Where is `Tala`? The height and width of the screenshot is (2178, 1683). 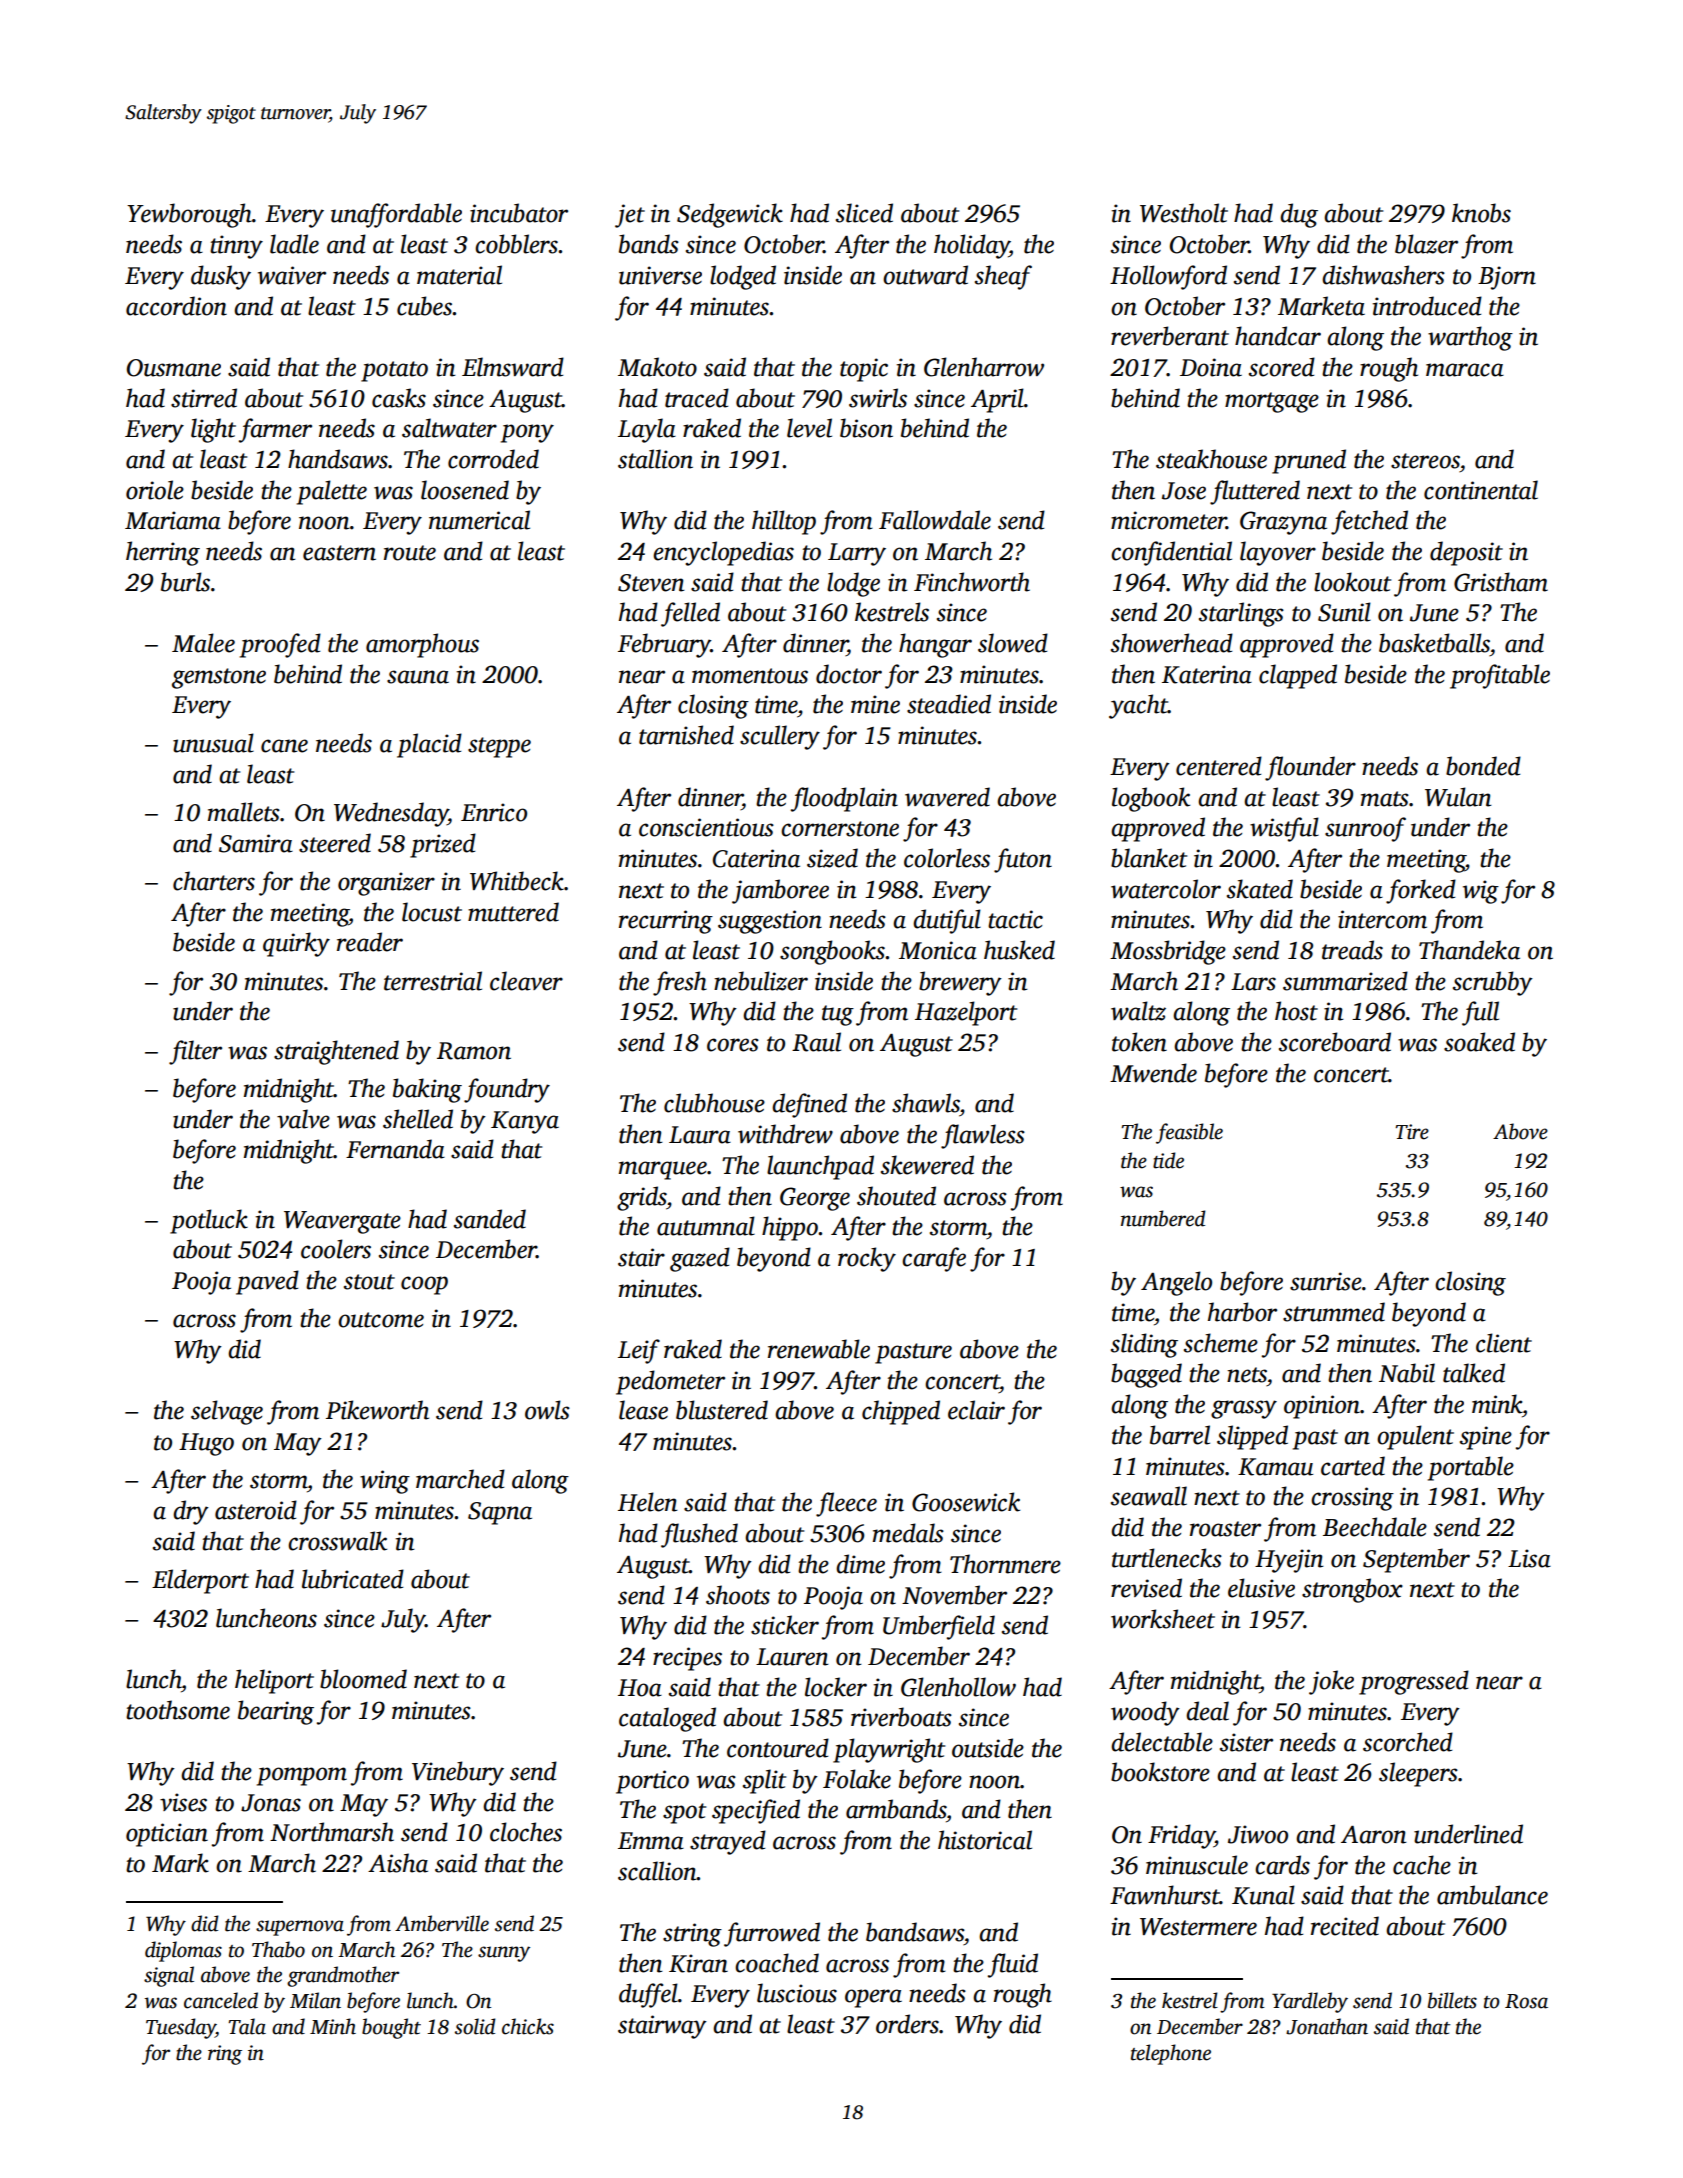
Tala is located at coordinates (247, 2026).
